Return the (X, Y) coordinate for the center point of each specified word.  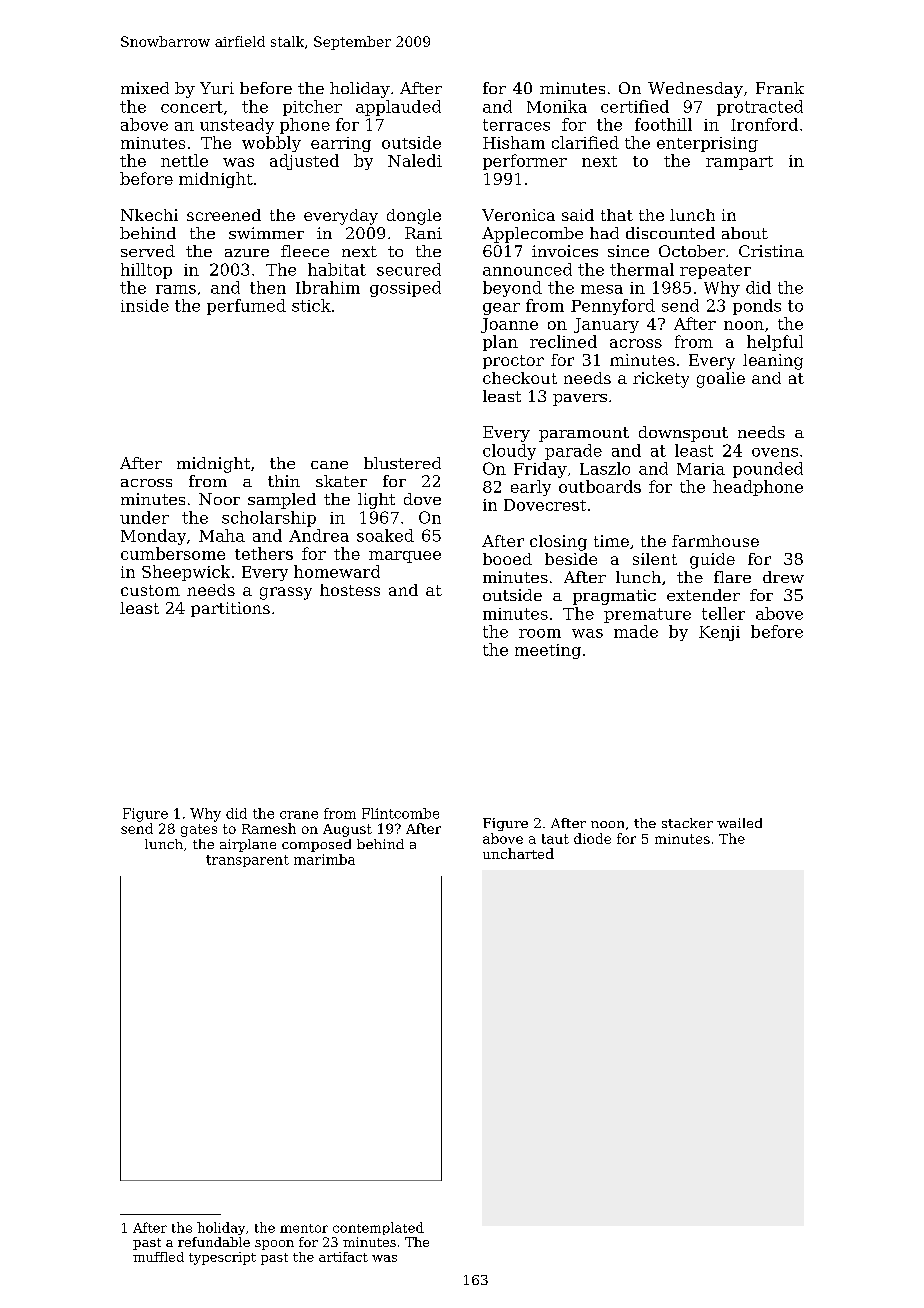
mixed (145, 88)
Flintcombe (400, 813)
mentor (304, 1228)
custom (150, 590)
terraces (516, 125)
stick (311, 305)
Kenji (719, 633)
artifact (343, 1257)
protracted (760, 108)
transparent (247, 861)
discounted (670, 233)
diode (592, 838)
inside (145, 305)
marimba (324, 859)
